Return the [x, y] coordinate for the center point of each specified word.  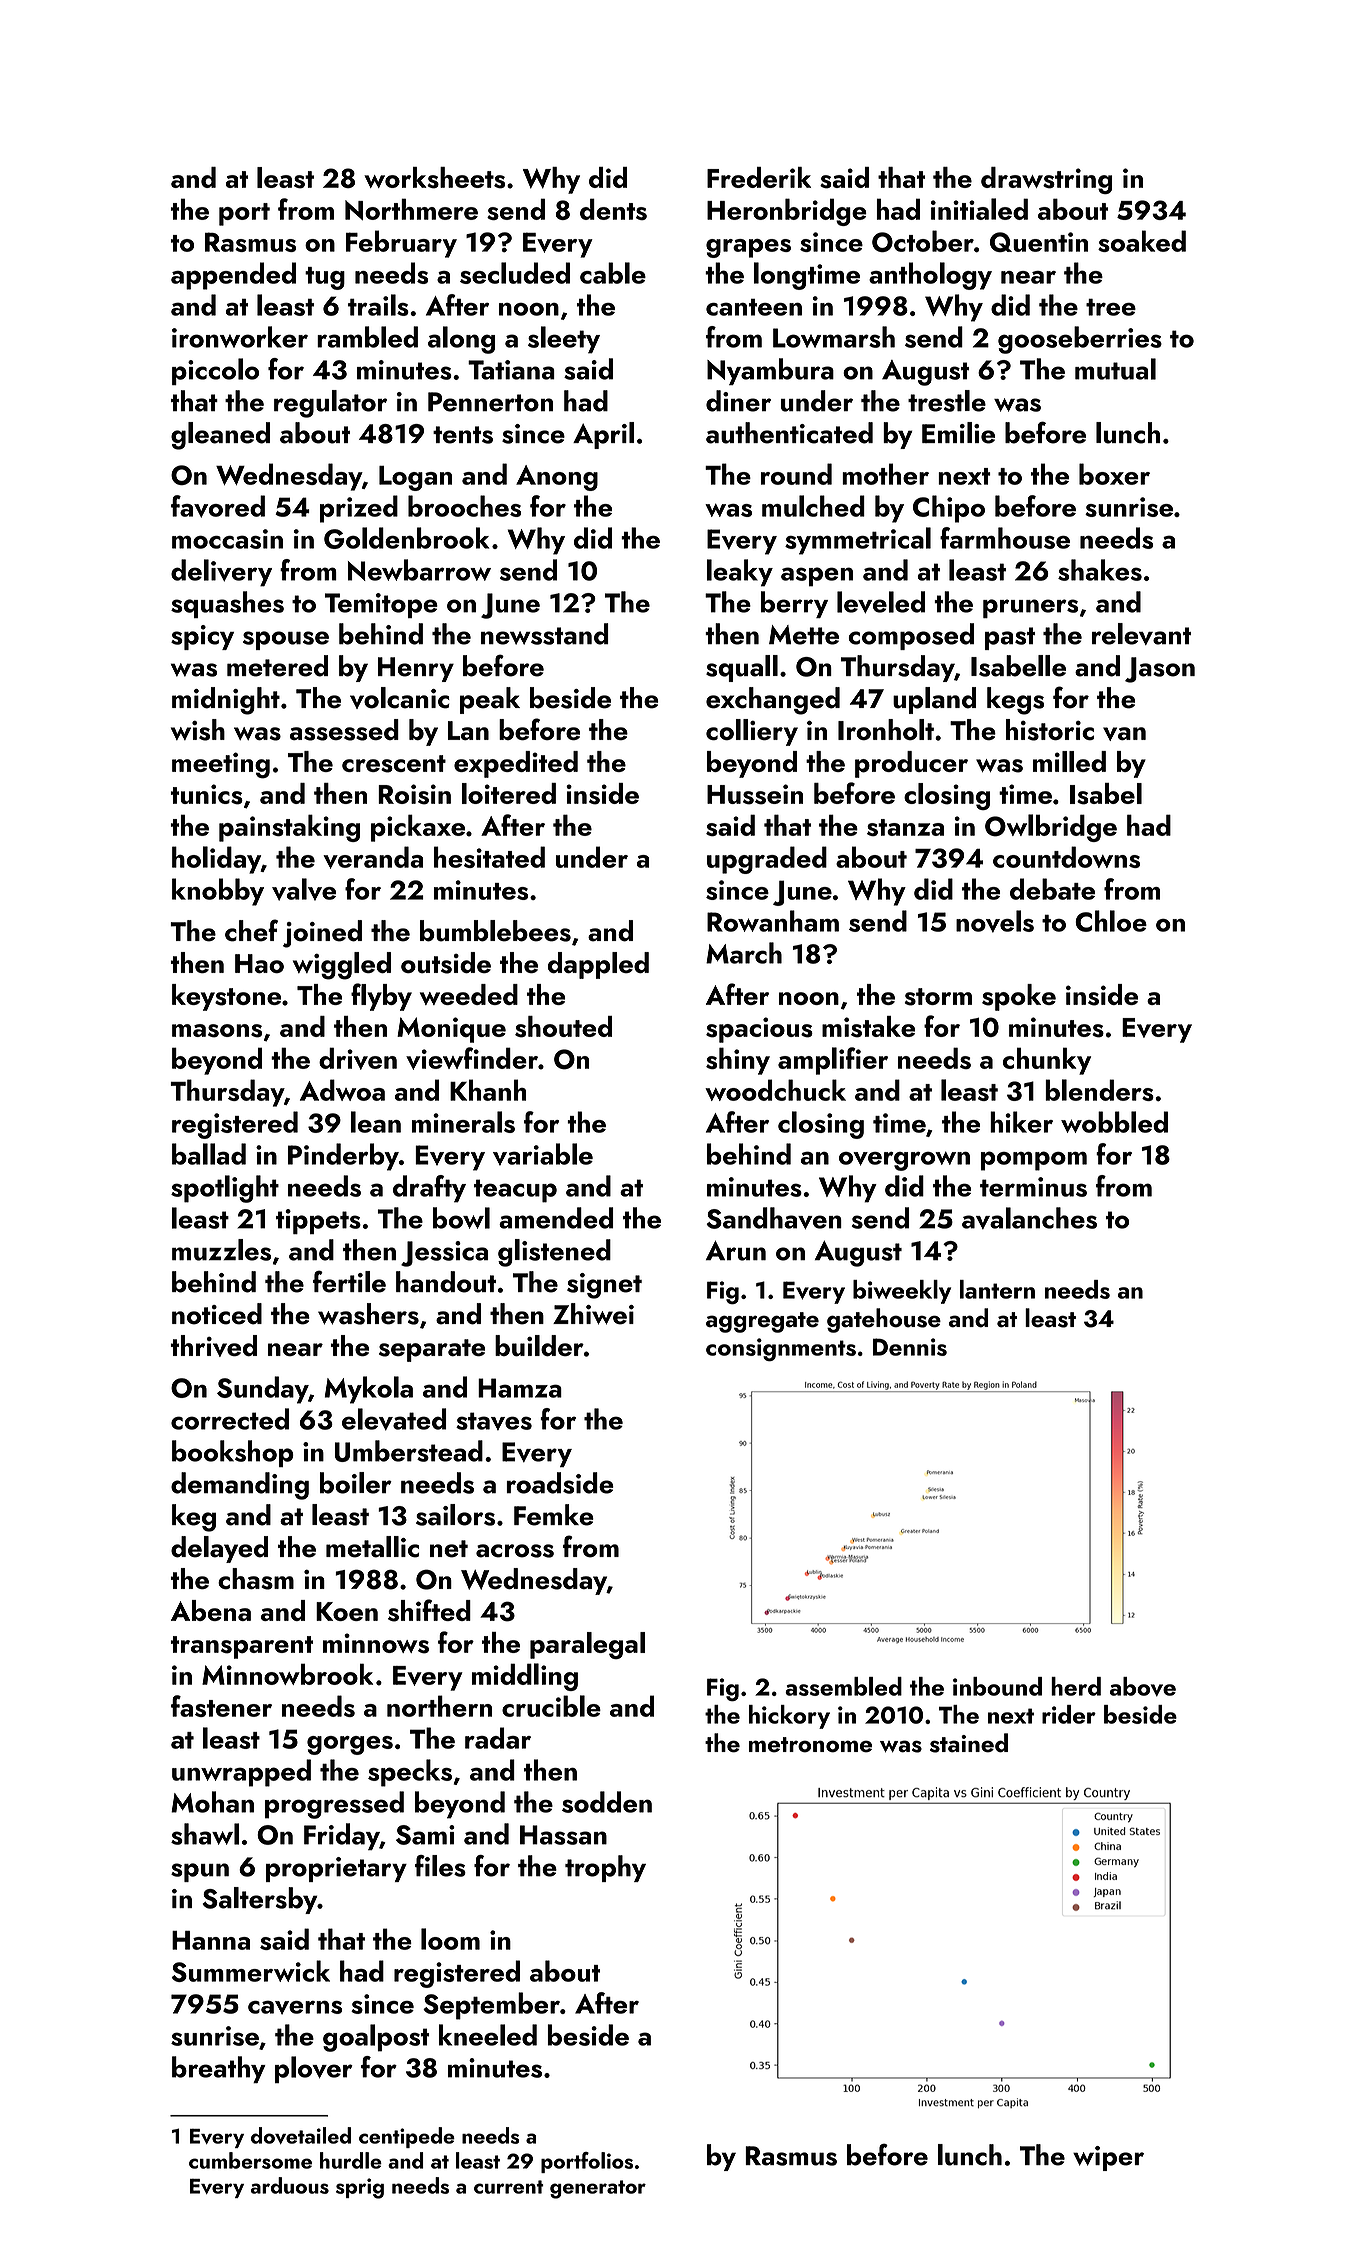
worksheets [434, 178]
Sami [425, 1835]
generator [598, 2189]
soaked [1142, 241]
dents [613, 209]
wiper [1108, 2158]
